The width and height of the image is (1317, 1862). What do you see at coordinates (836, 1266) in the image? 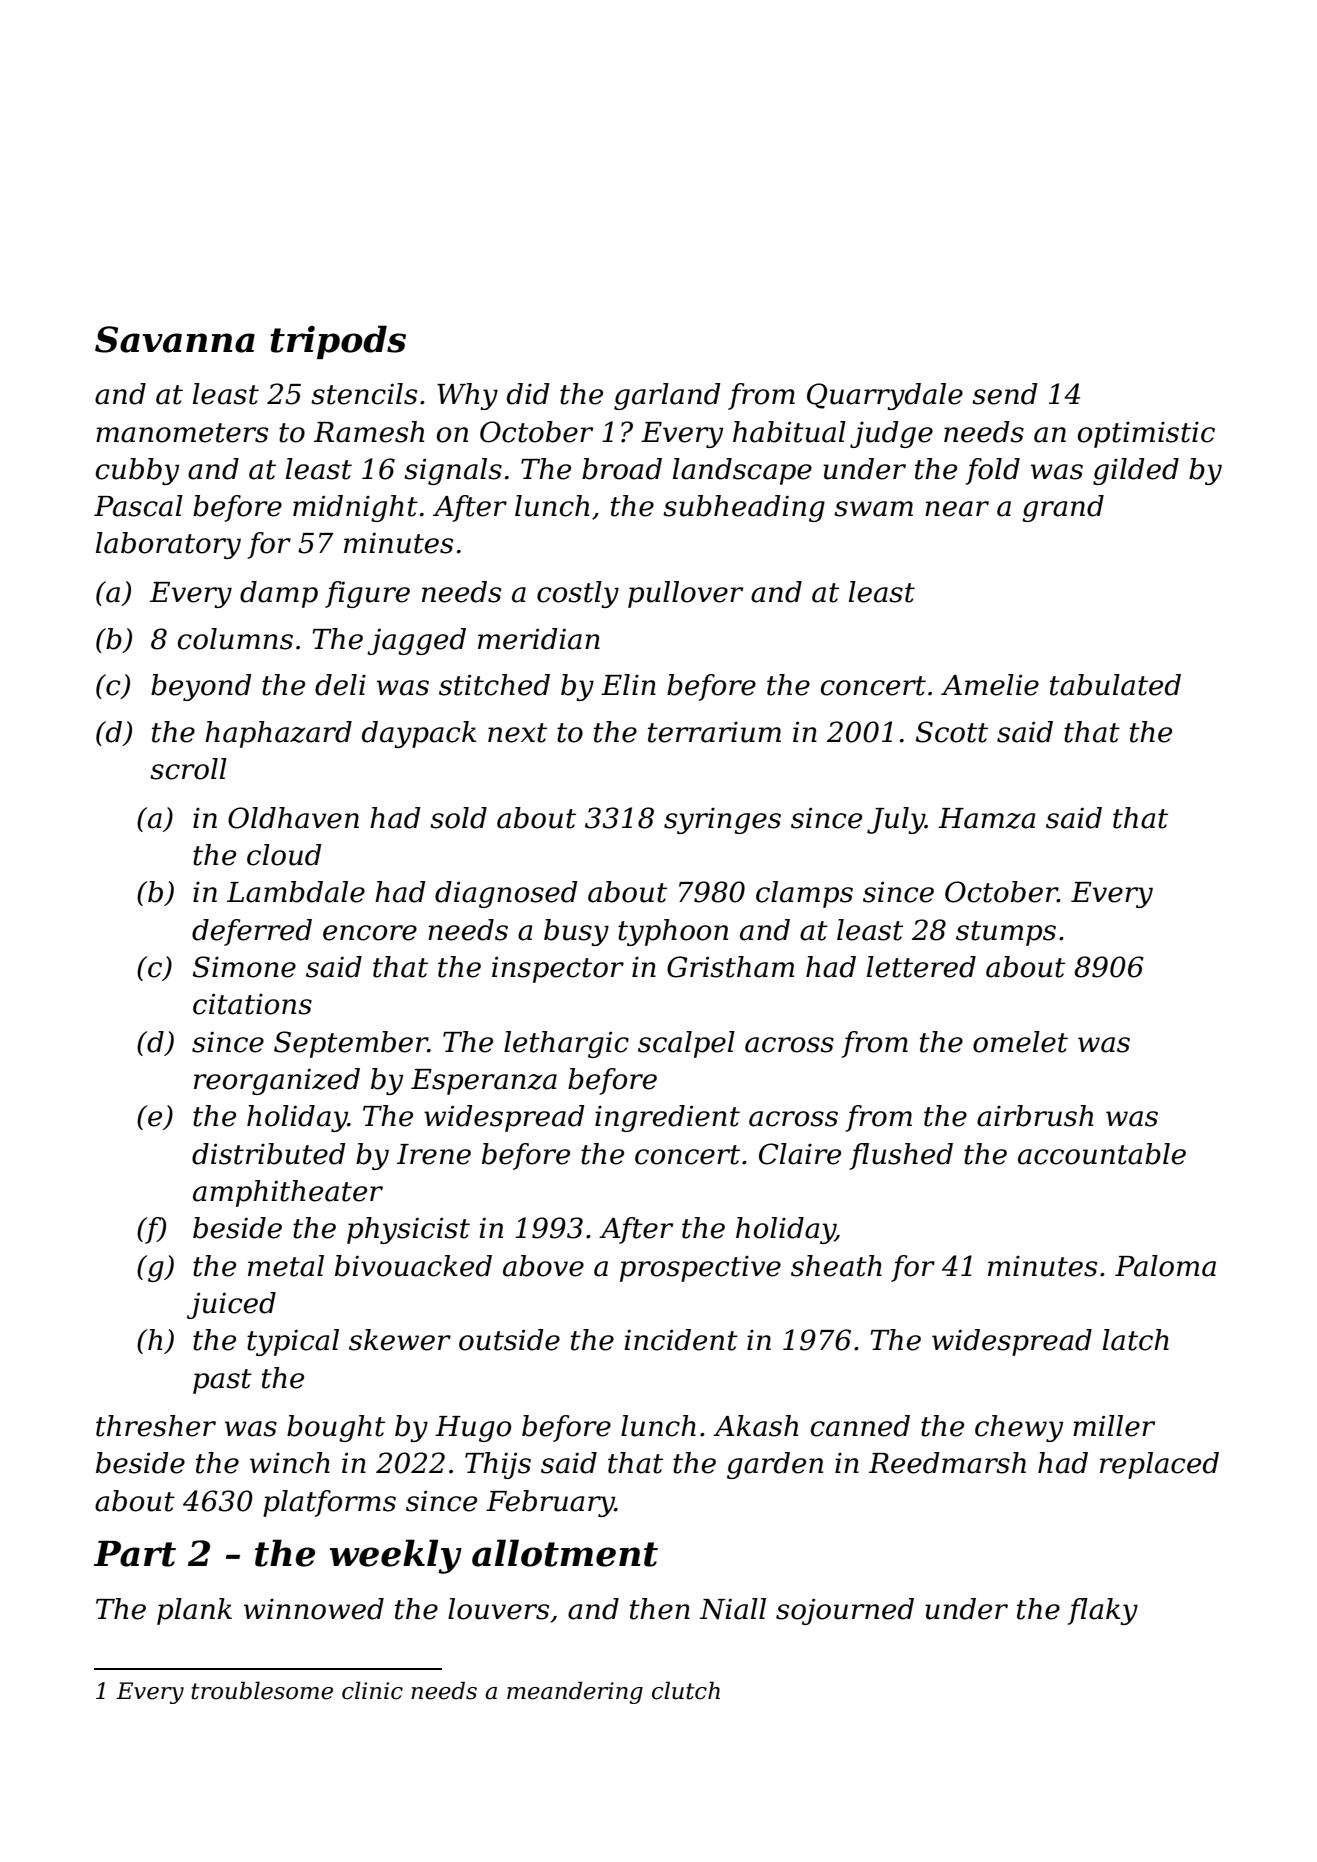
I see `sheath` at bounding box center [836, 1266].
